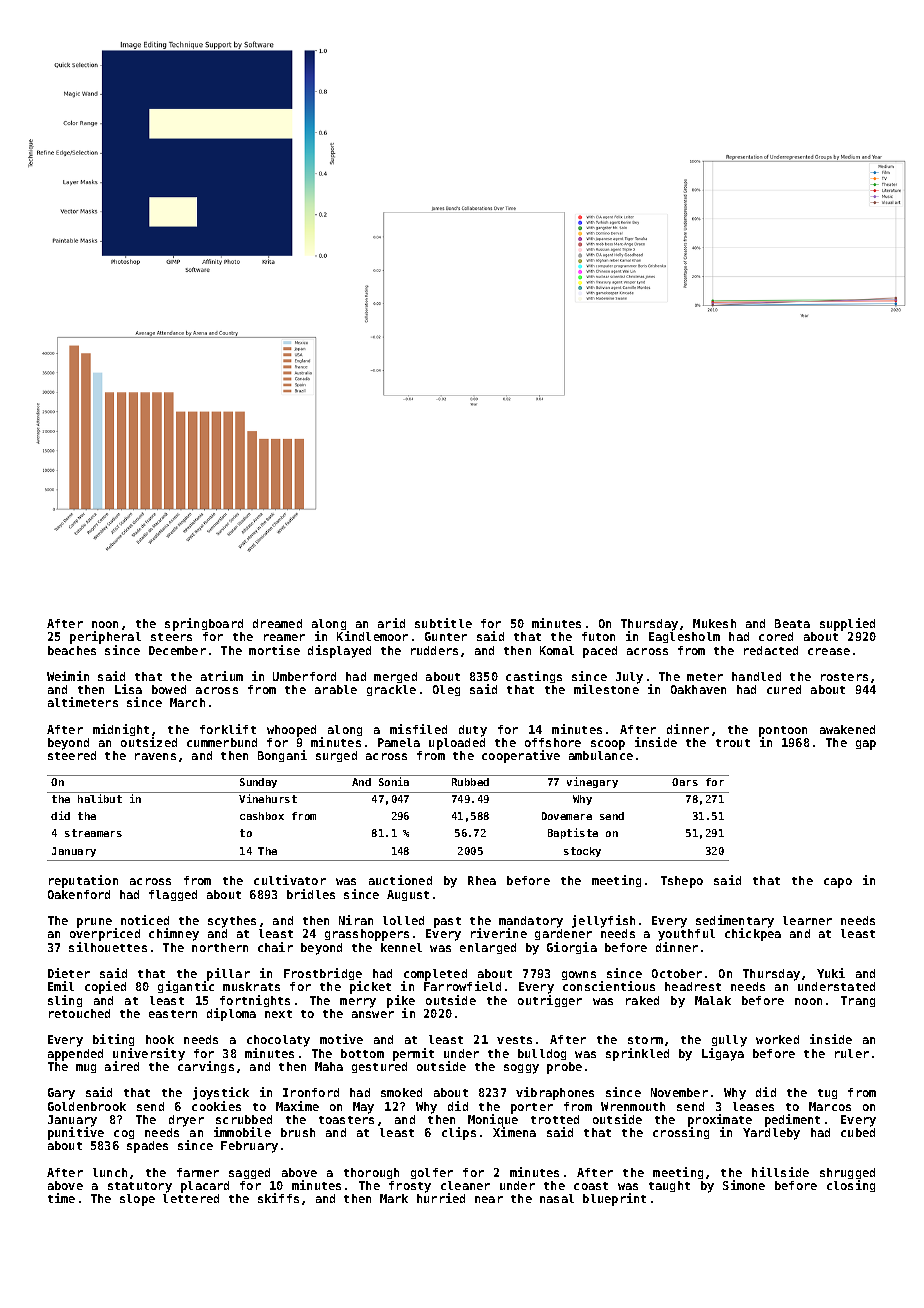 Image resolution: width=924 pixels, height=1308 pixels. Describe the element at coordinates (783, 731) in the page. I see `pontoon` at that location.
